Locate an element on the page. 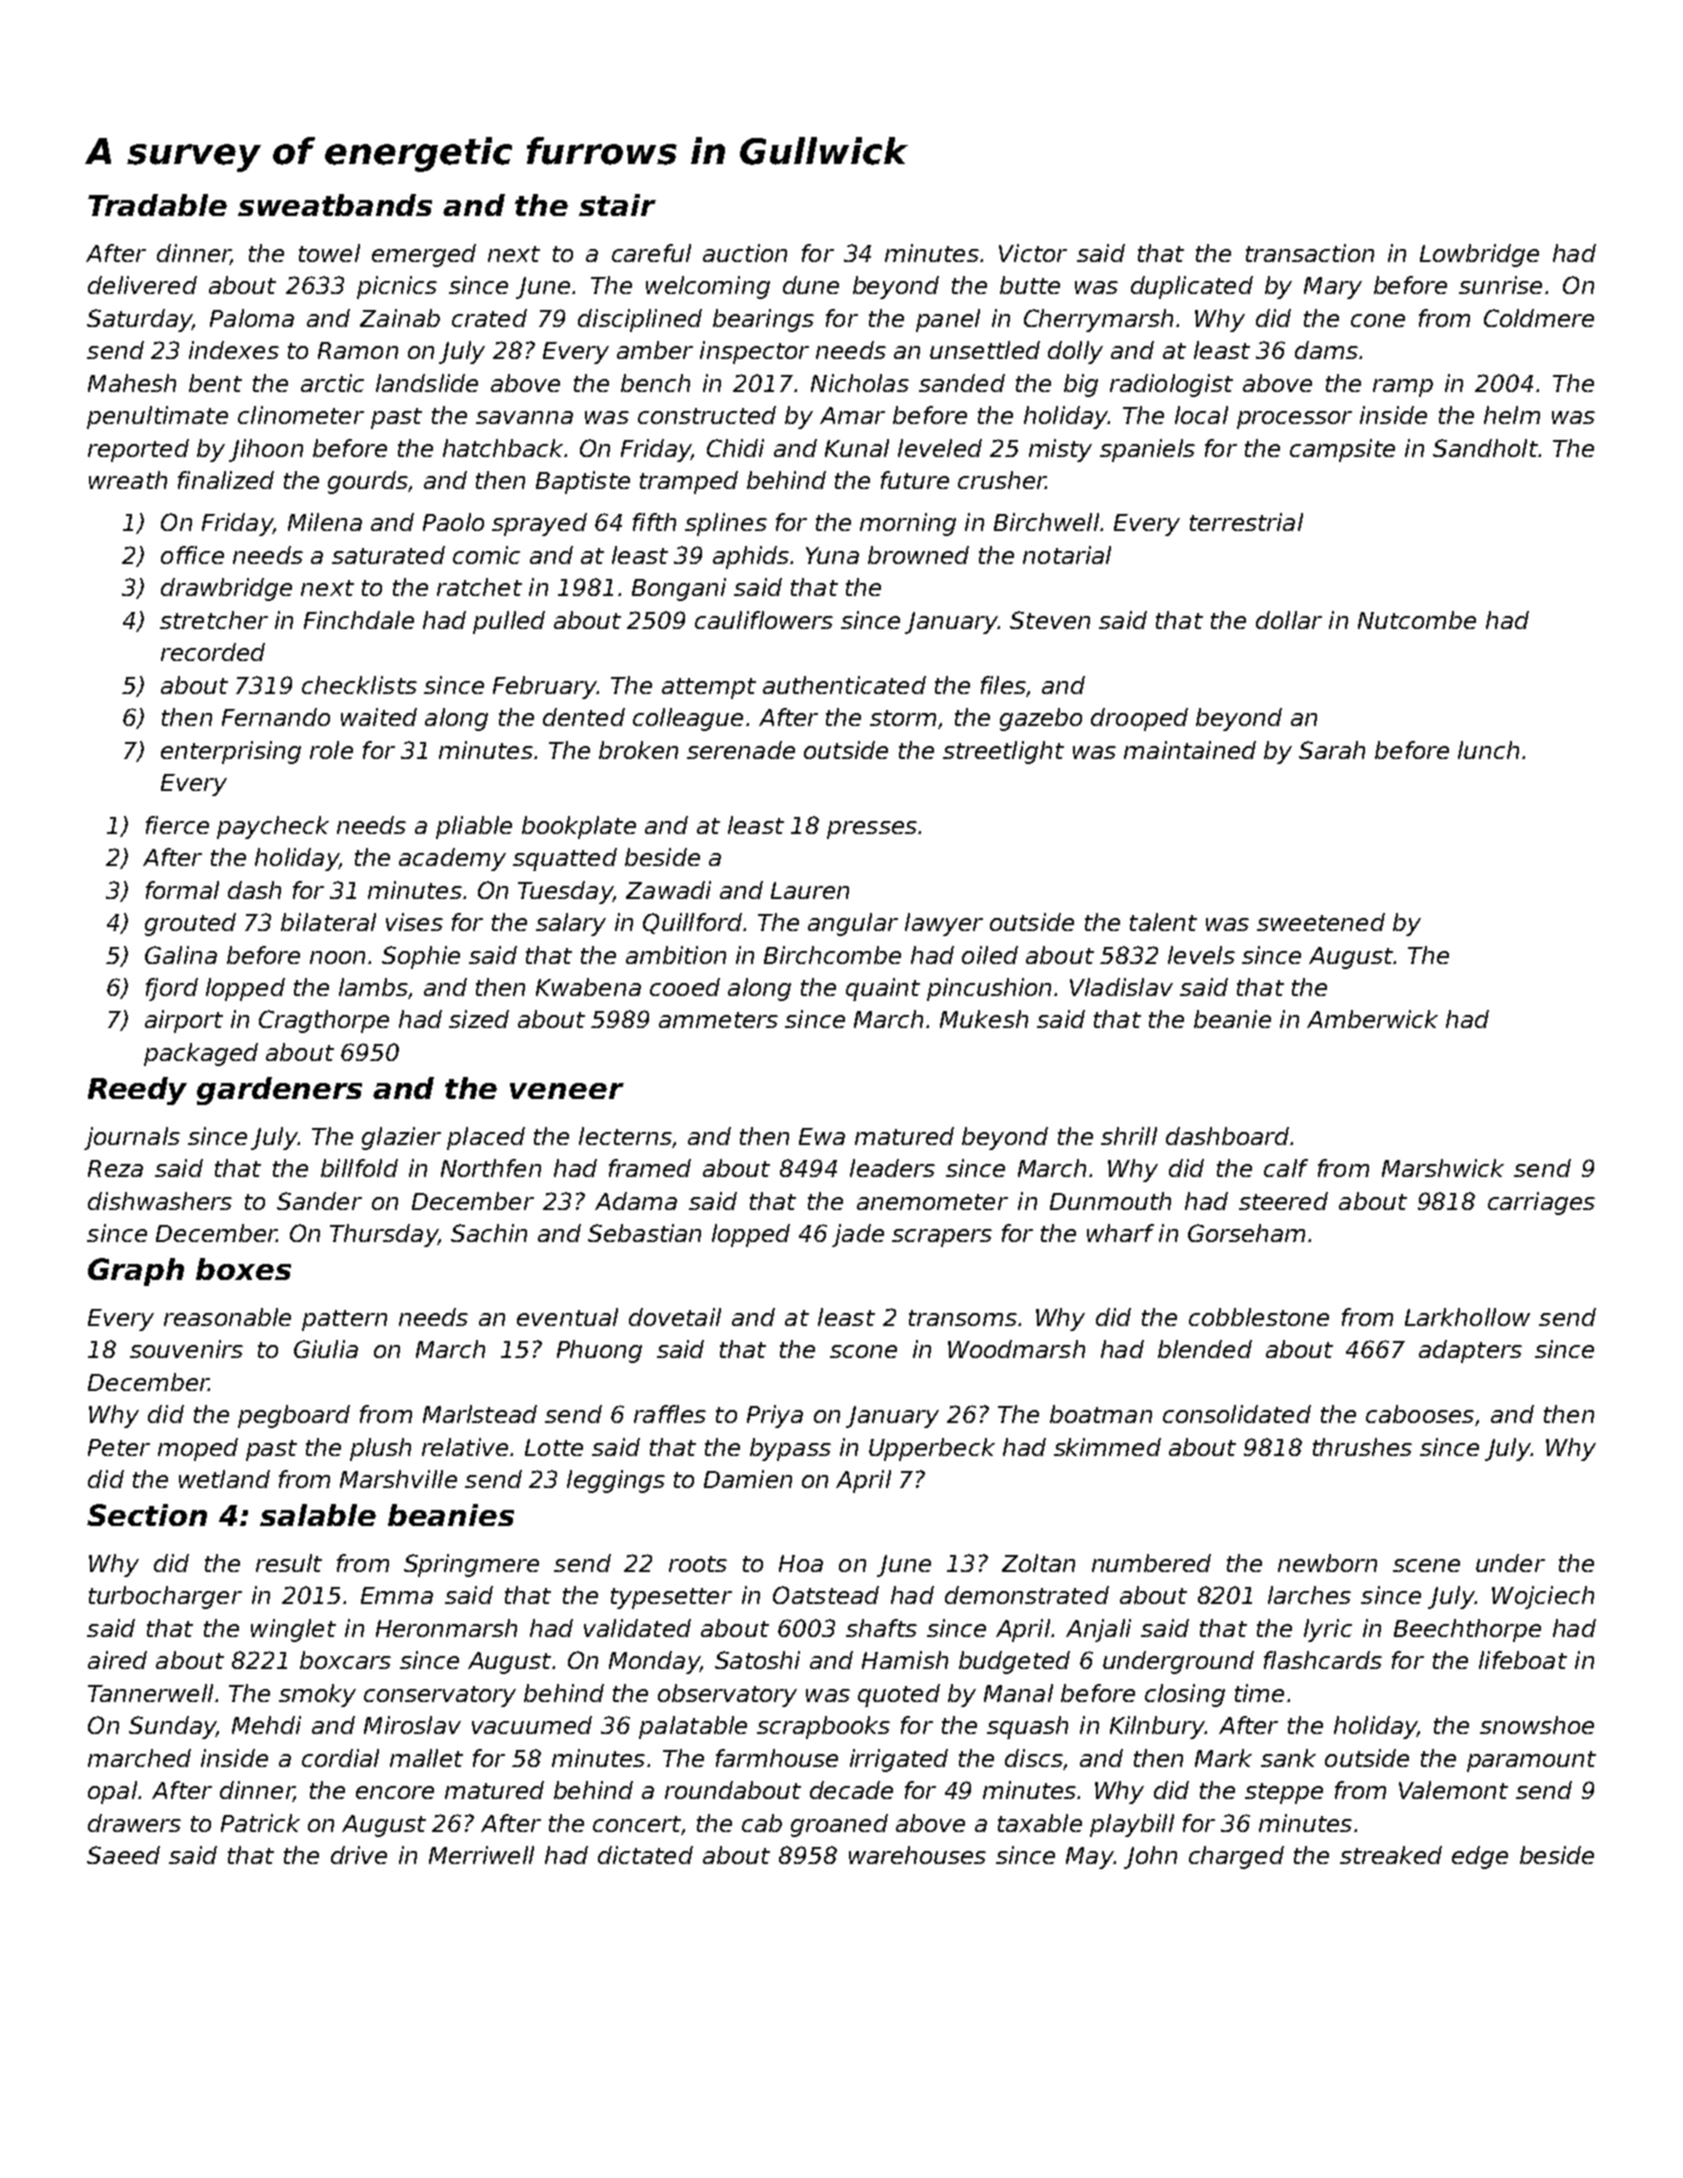 This document has width=1683, height=2178. Nutcombe is located at coordinates (1417, 620).
